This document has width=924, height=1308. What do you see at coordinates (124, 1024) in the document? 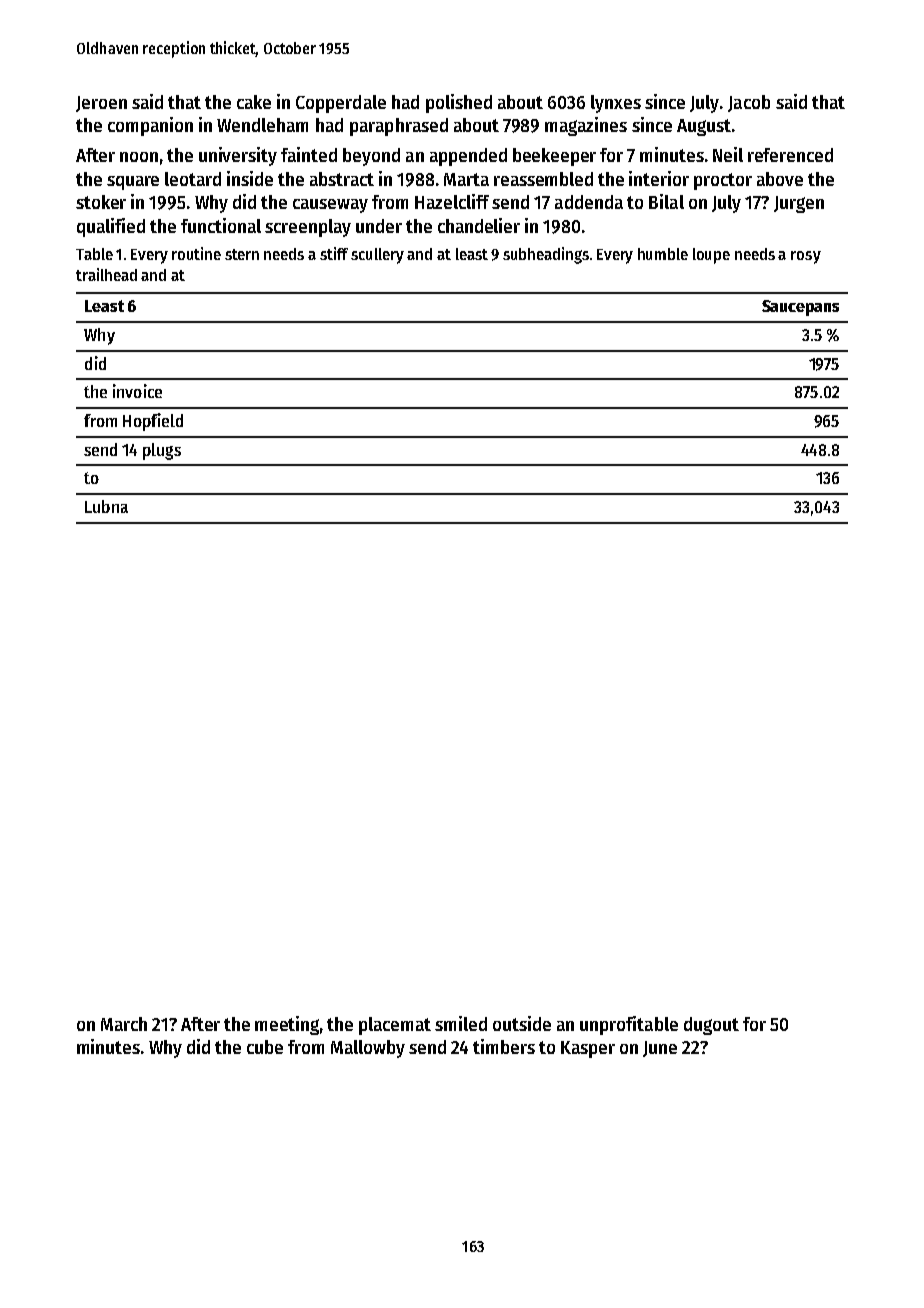
I see `March` at bounding box center [124, 1024].
